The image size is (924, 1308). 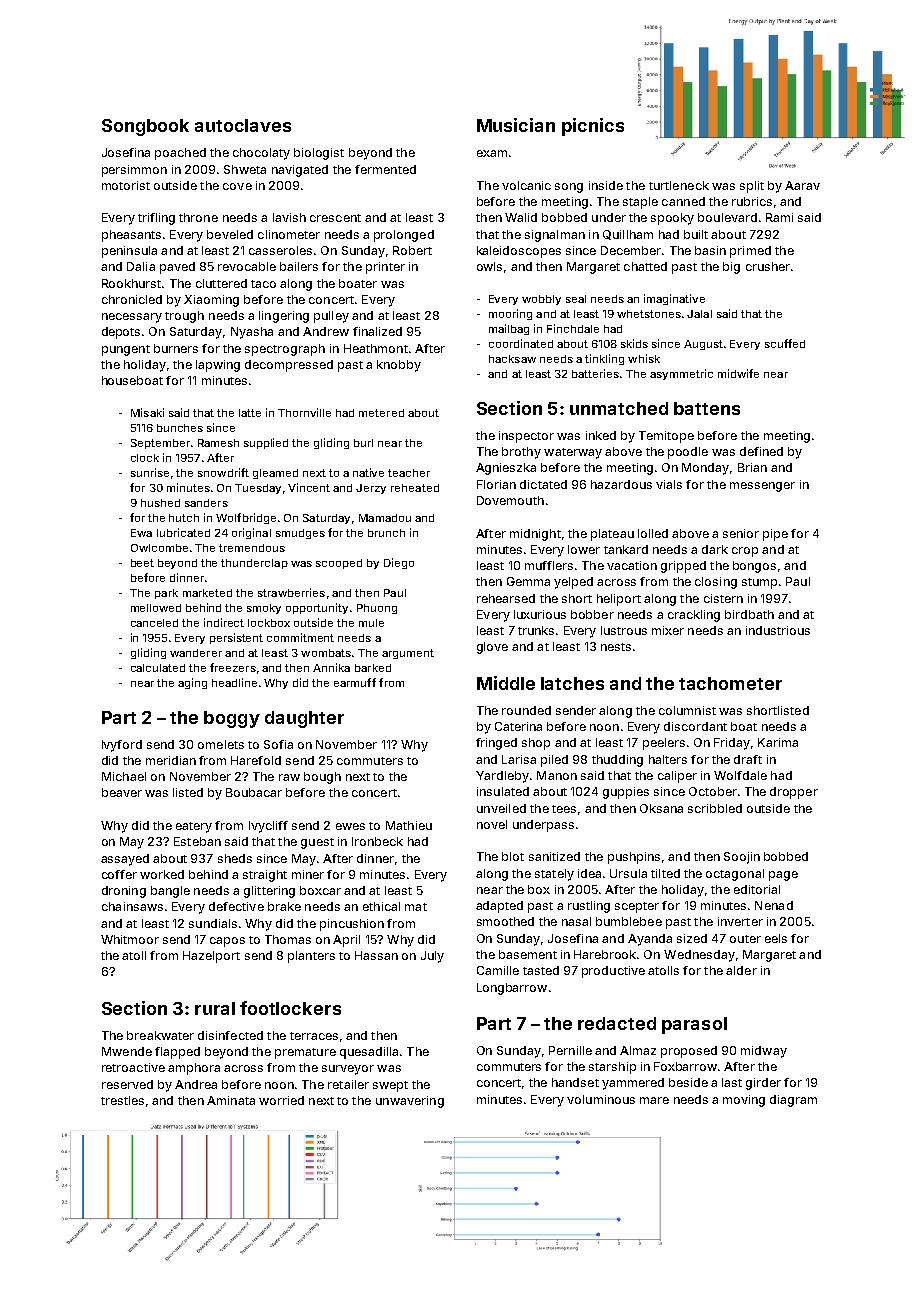 What do you see at coordinates (243, 125) in the screenshot?
I see `autoclaves` at bounding box center [243, 125].
